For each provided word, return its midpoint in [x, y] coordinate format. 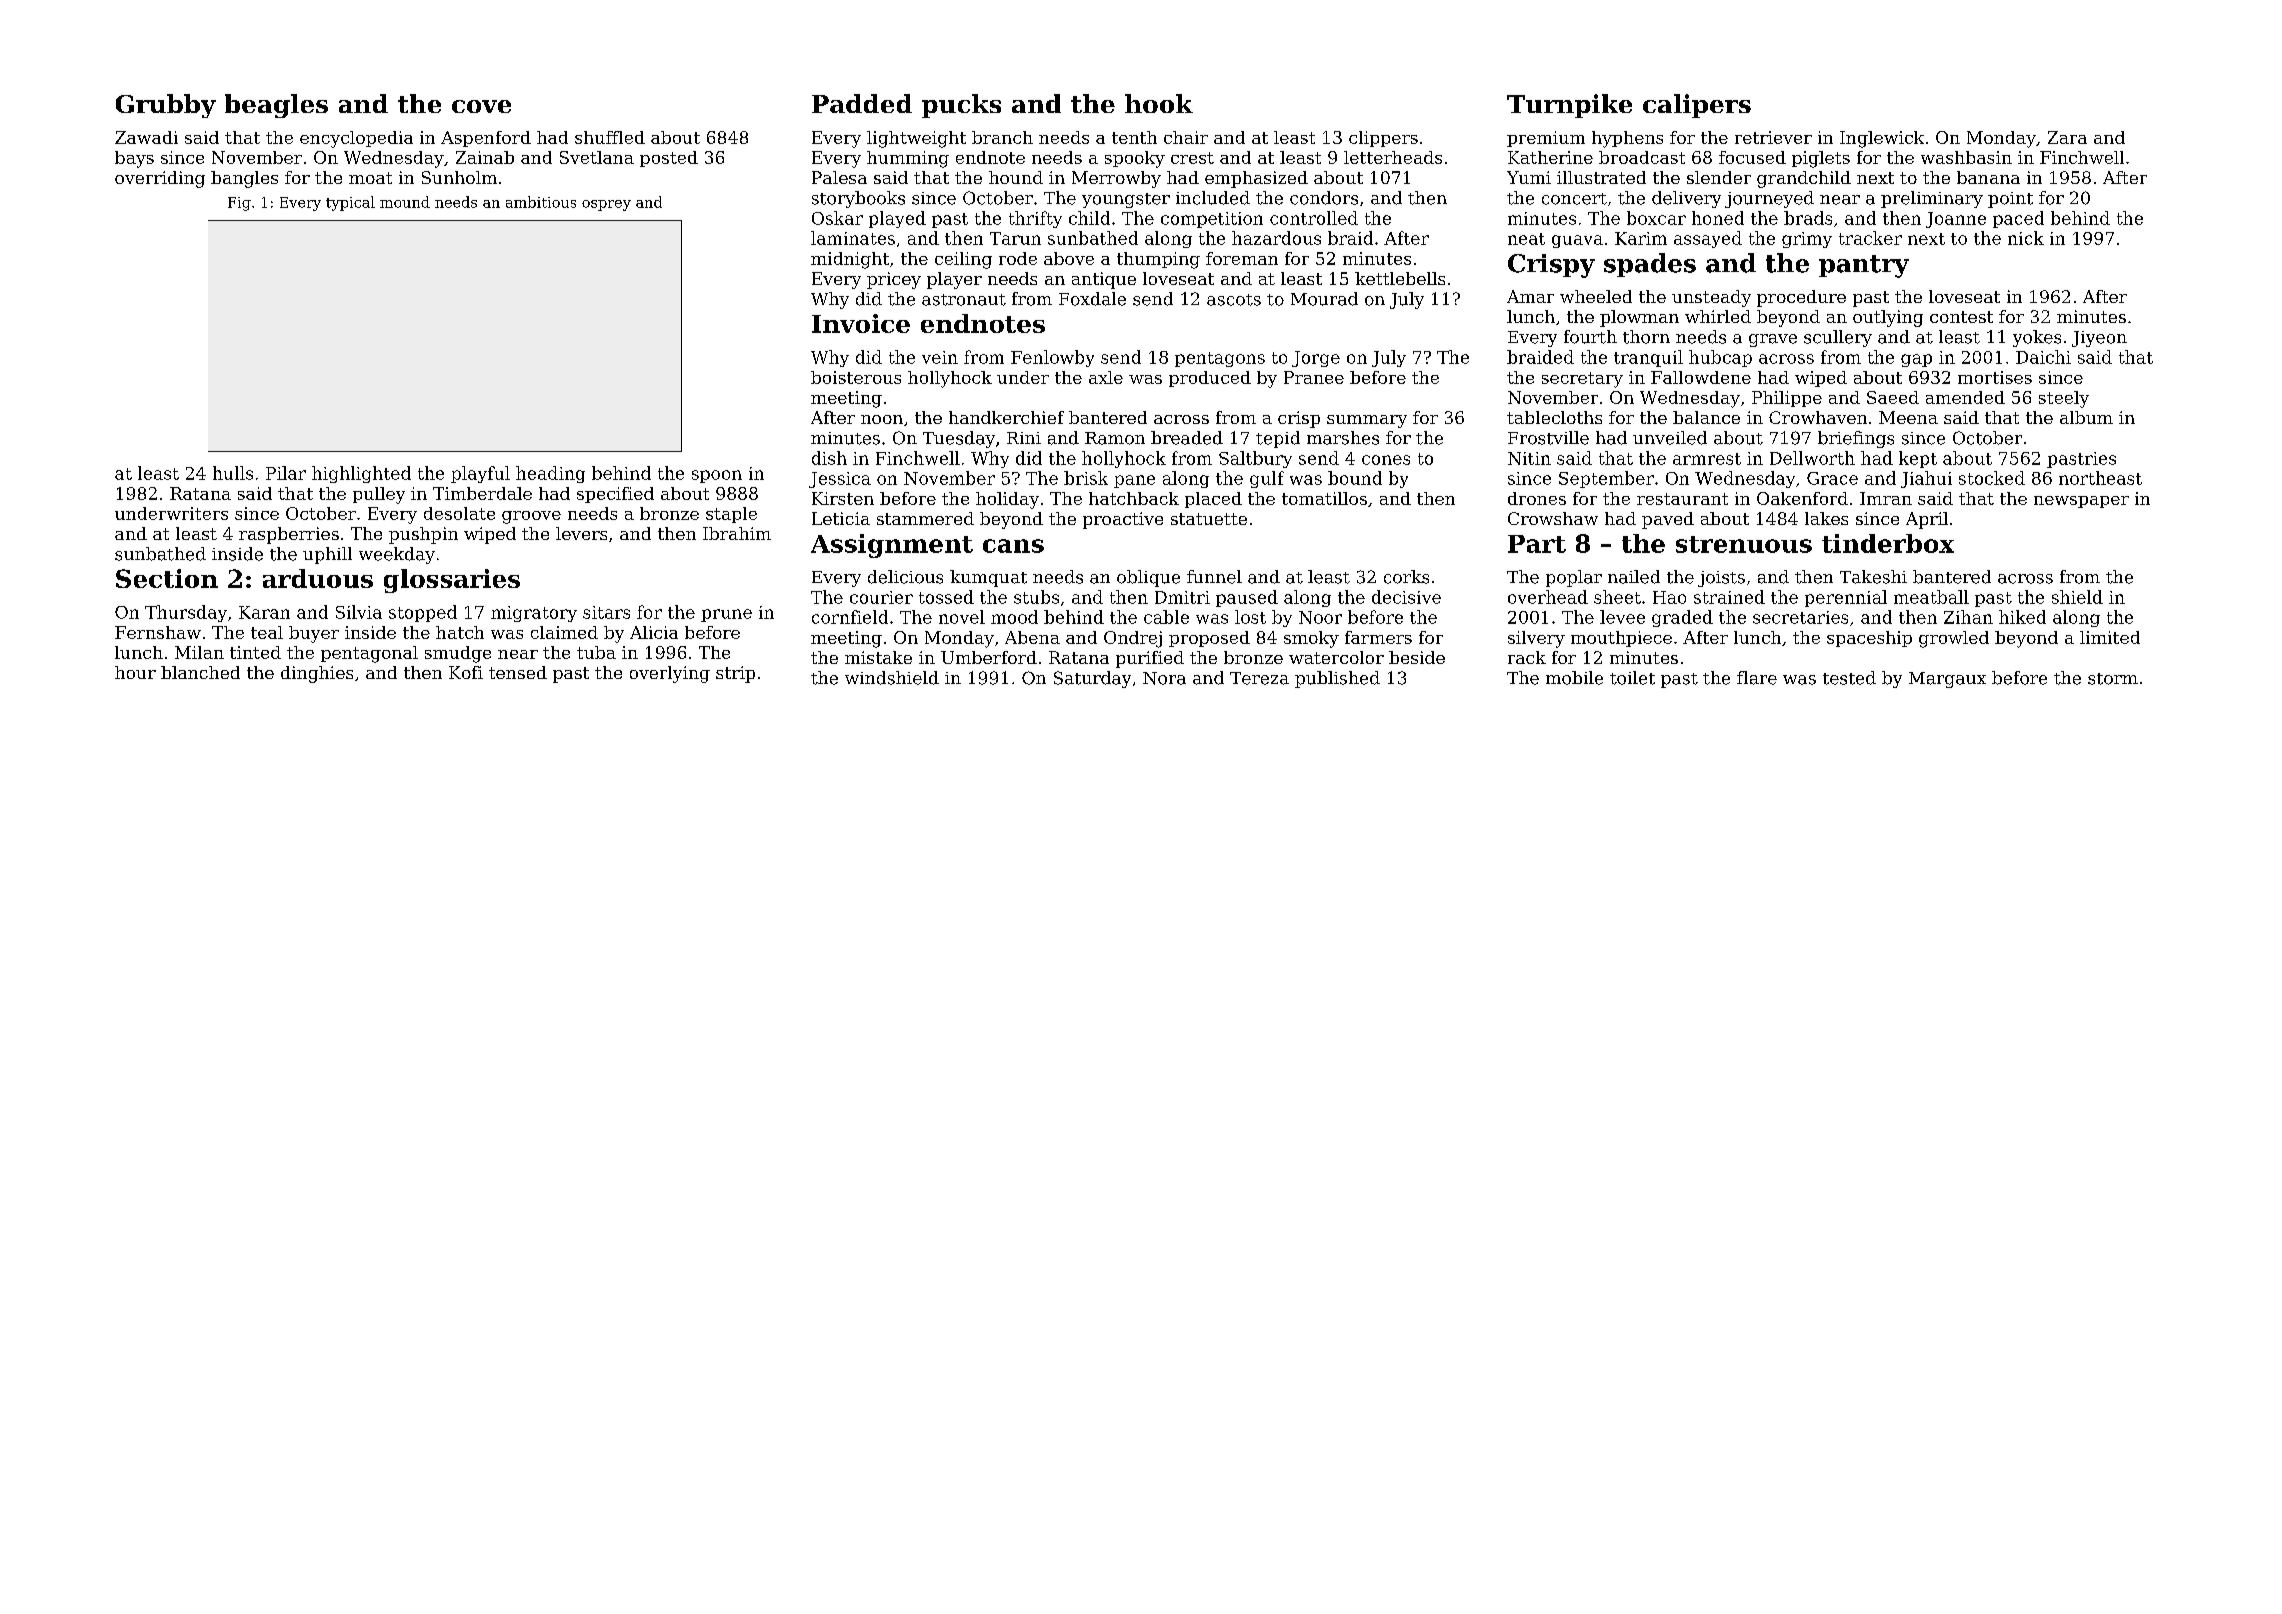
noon [882, 419]
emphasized [1256, 179]
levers [581, 533]
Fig [239, 204]
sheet [1617, 597]
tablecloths [1554, 417]
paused [1247, 598]
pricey [894, 280]
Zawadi [146, 137]
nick [2026, 238]
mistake [878, 657]
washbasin [1966, 157]
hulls [233, 473]
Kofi [466, 672]
